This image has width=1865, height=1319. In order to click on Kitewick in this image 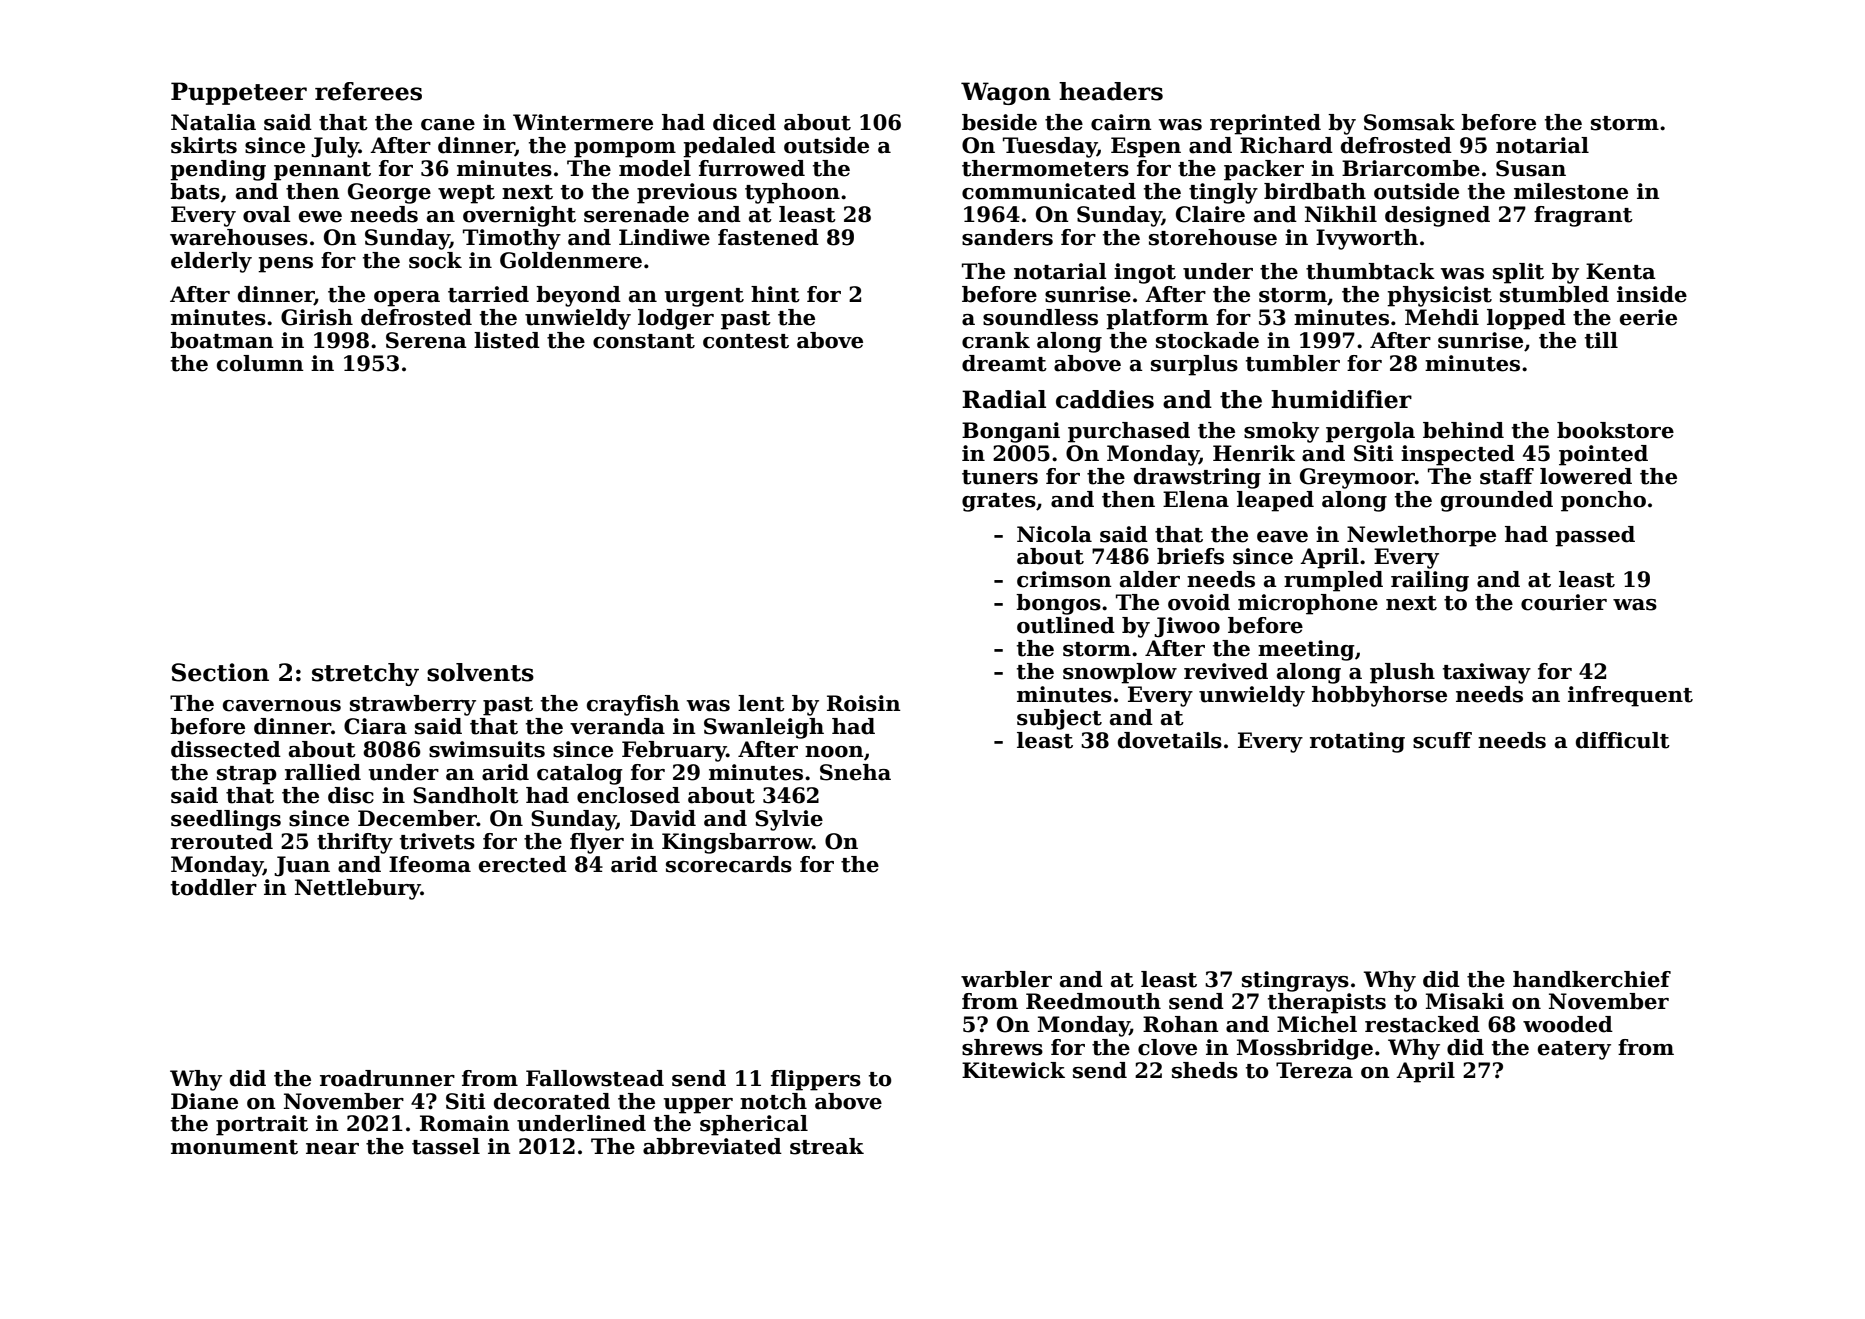, I will do `click(1013, 1070)`.
